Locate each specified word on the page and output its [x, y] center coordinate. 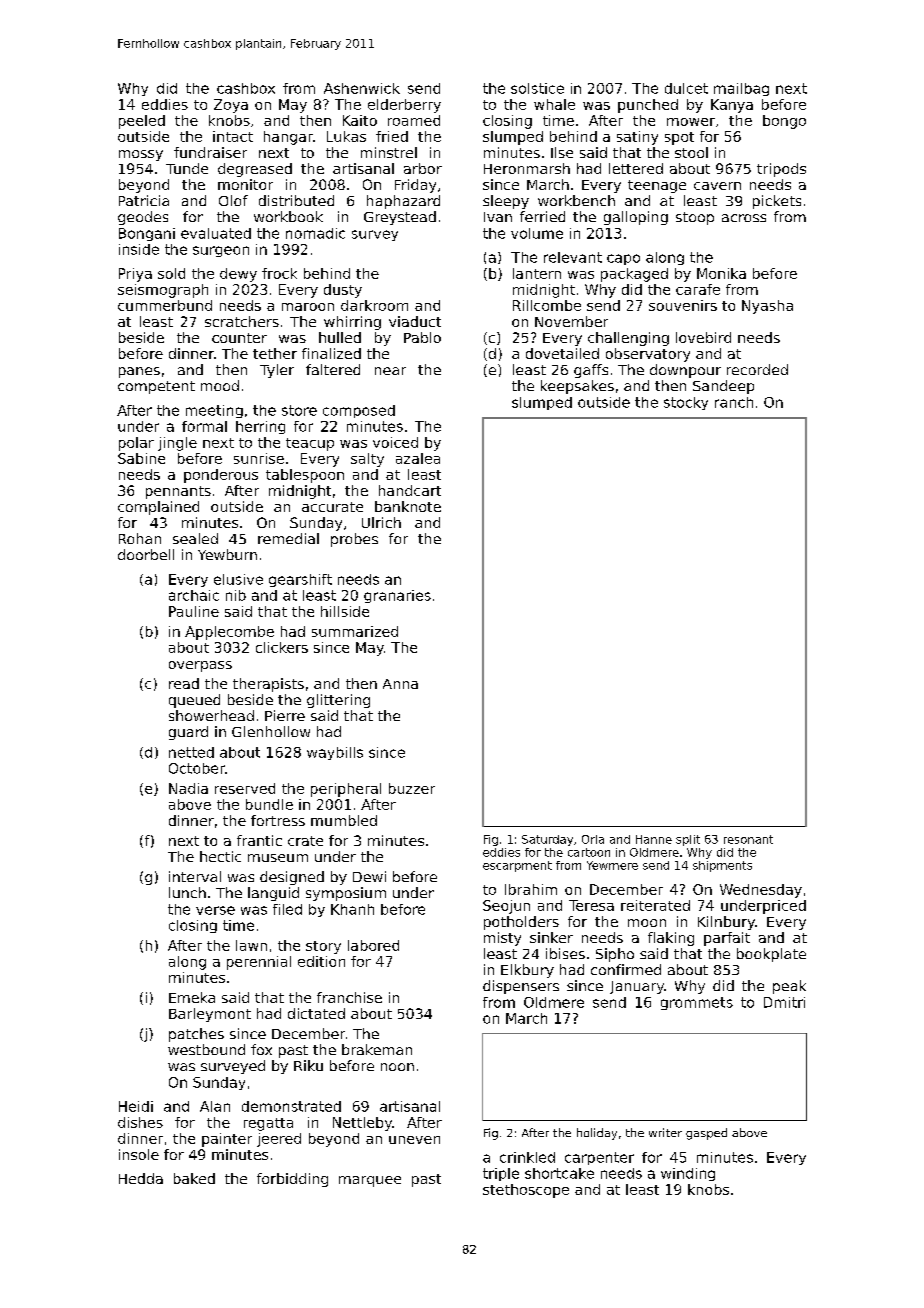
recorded [757, 369]
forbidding [292, 1180]
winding [688, 1174]
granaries [397, 596]
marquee [370, 1181]
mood [220, 385]
